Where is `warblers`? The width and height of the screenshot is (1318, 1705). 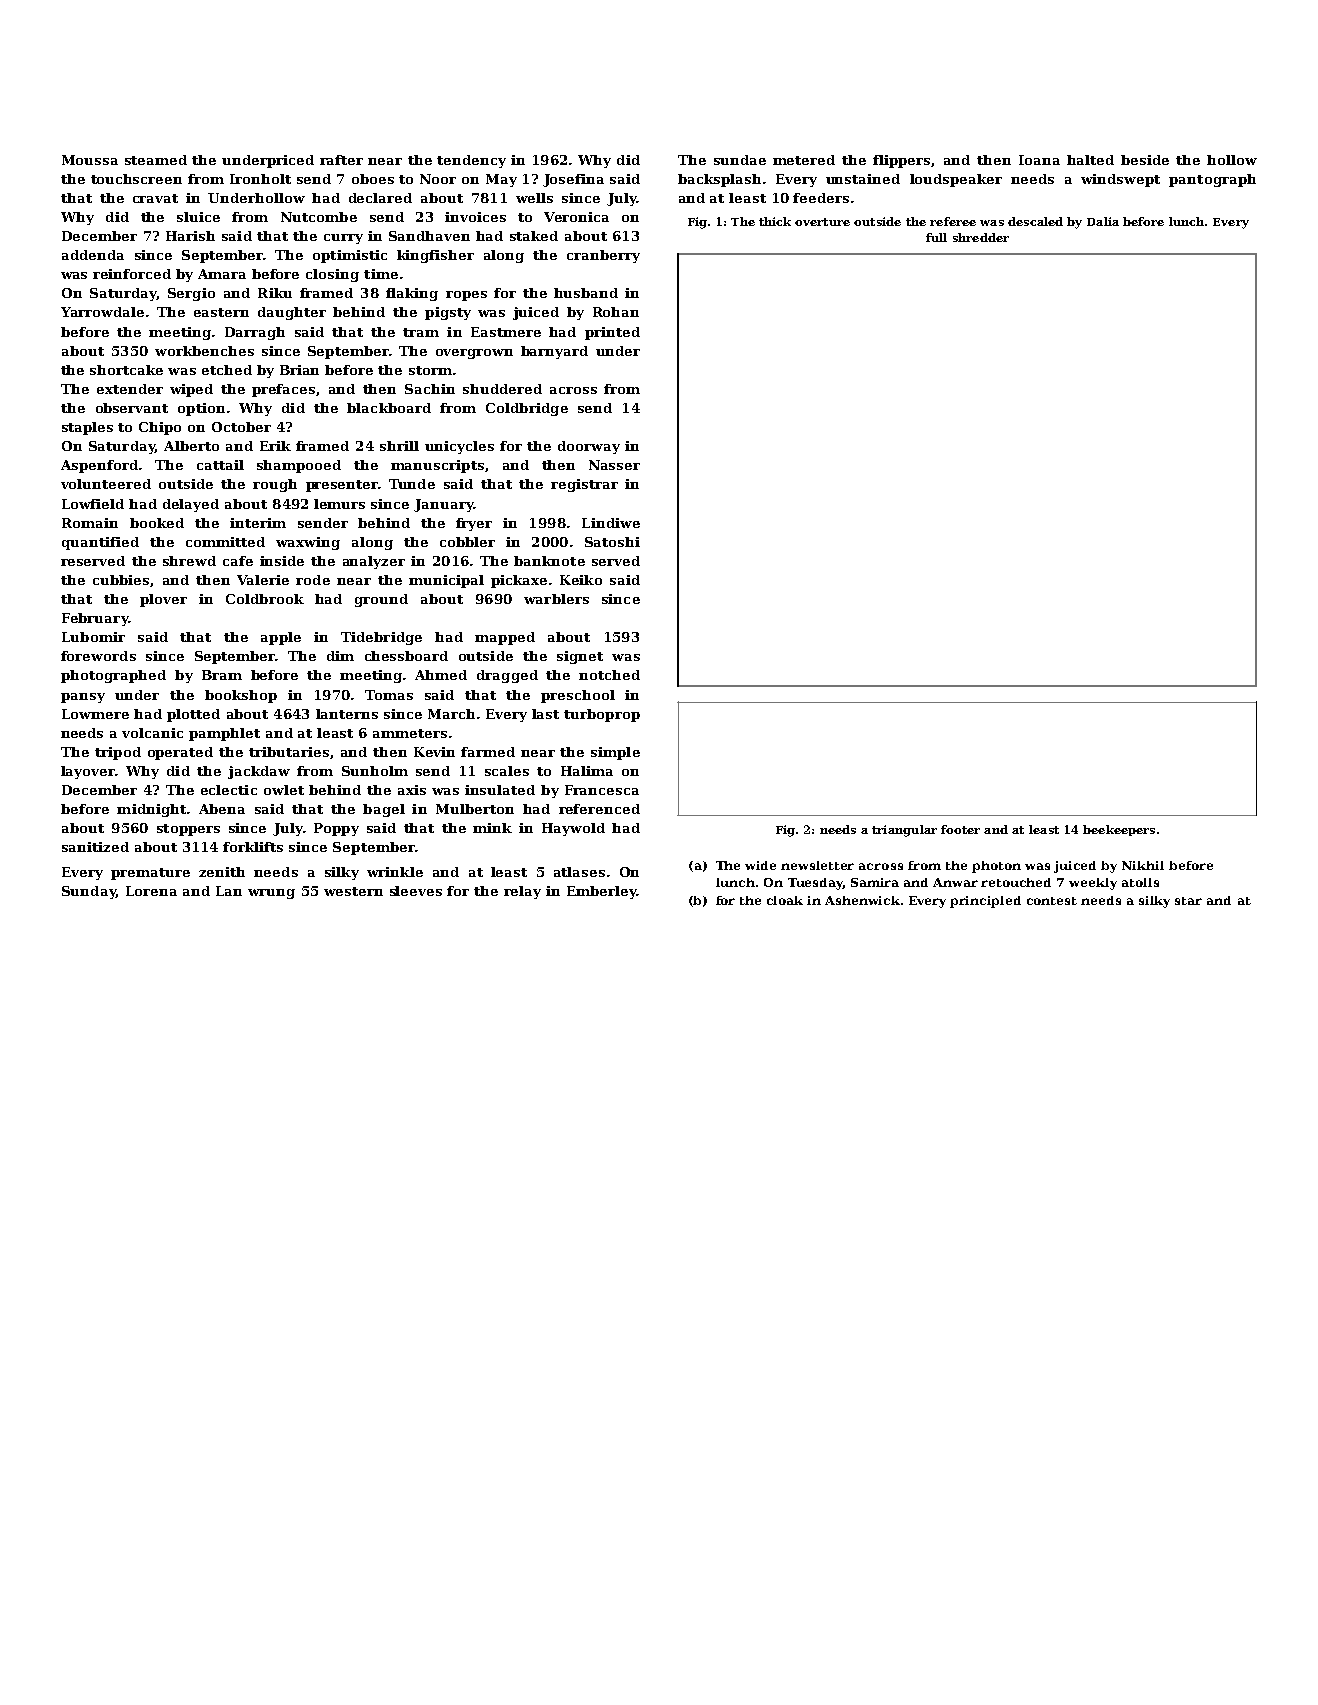
warblers is located at coordinates (556, 599).
